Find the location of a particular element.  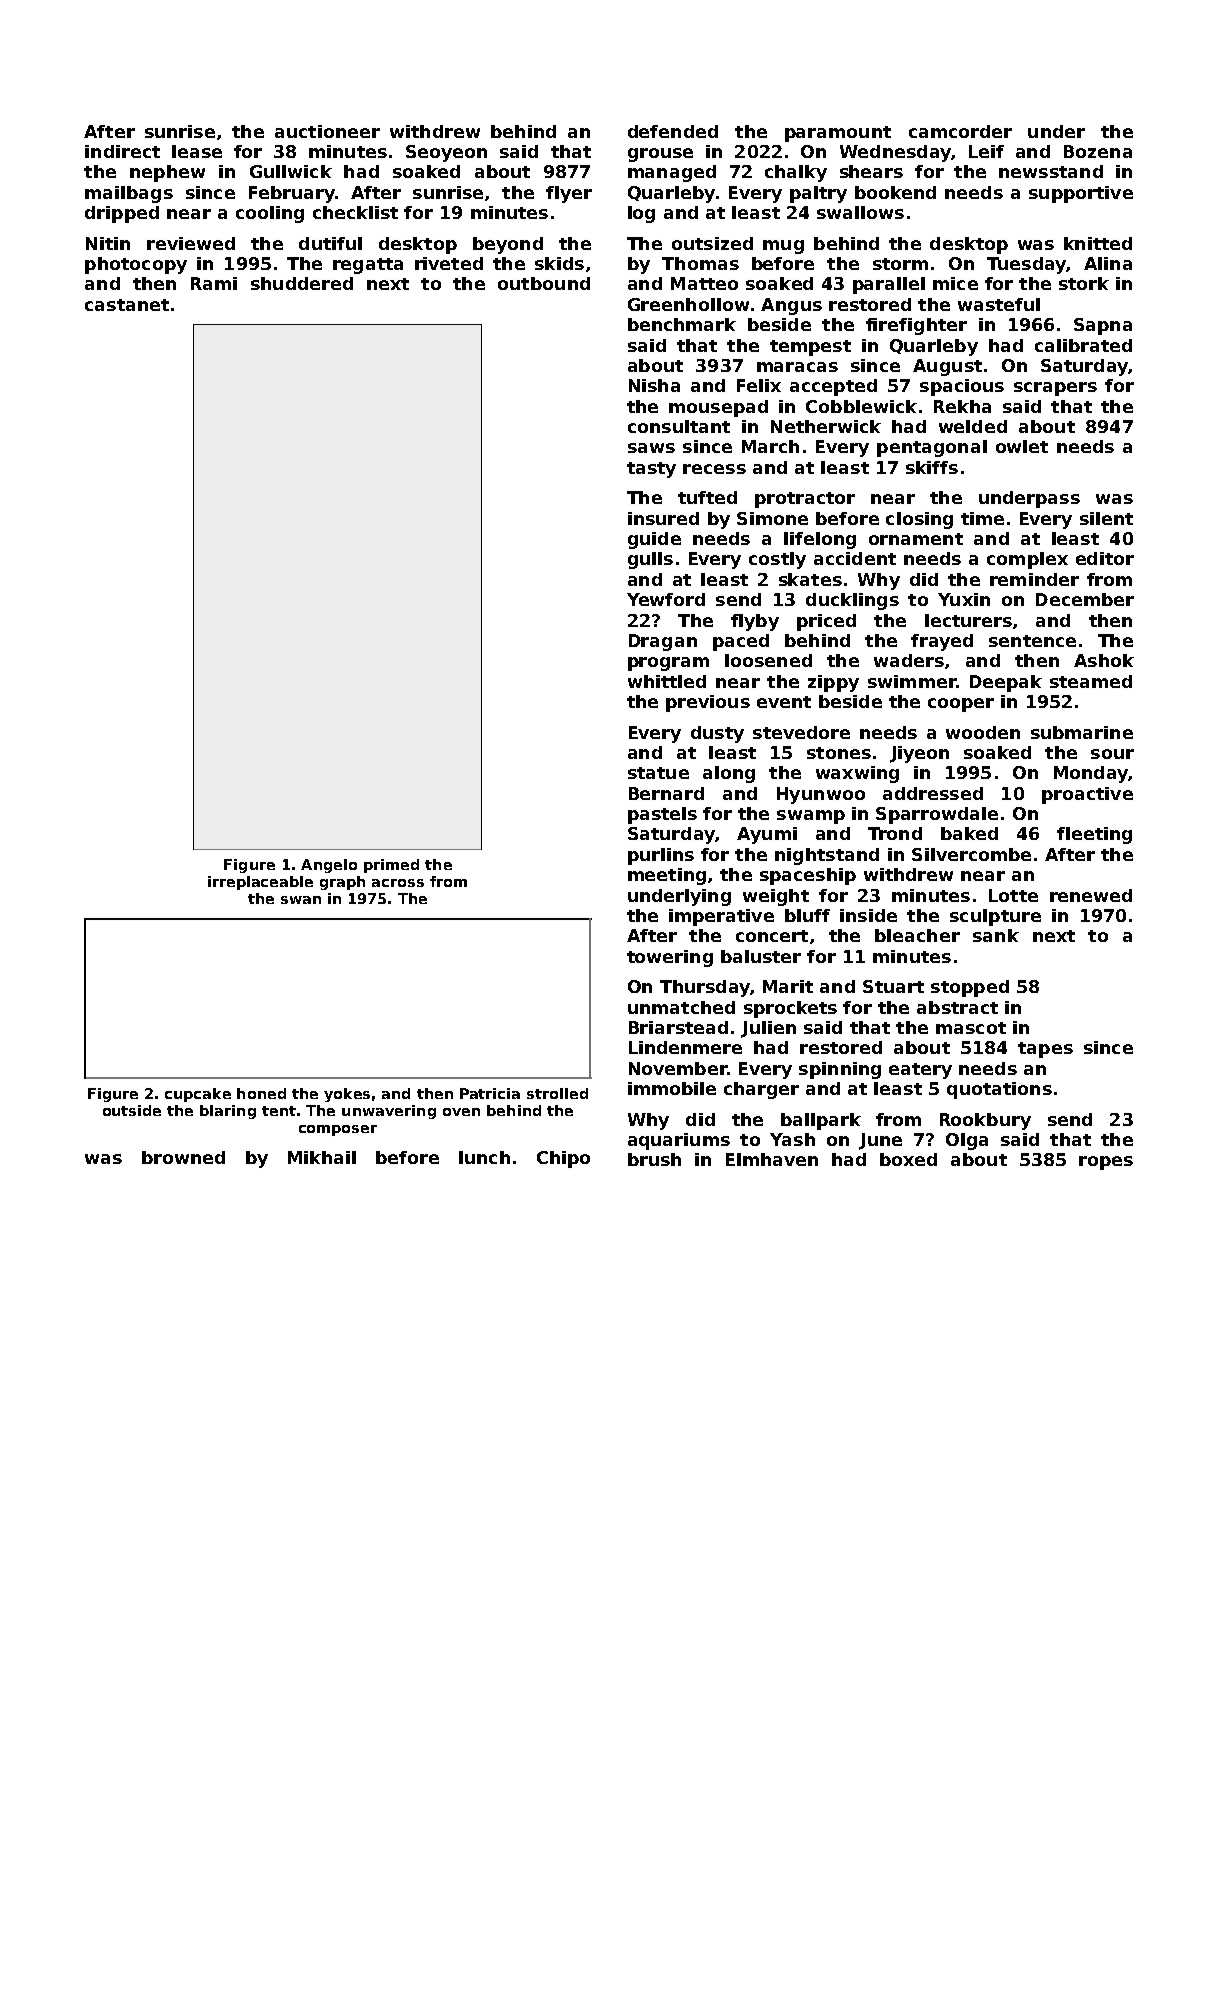

Dragan is located at coordinates (663, 642).
